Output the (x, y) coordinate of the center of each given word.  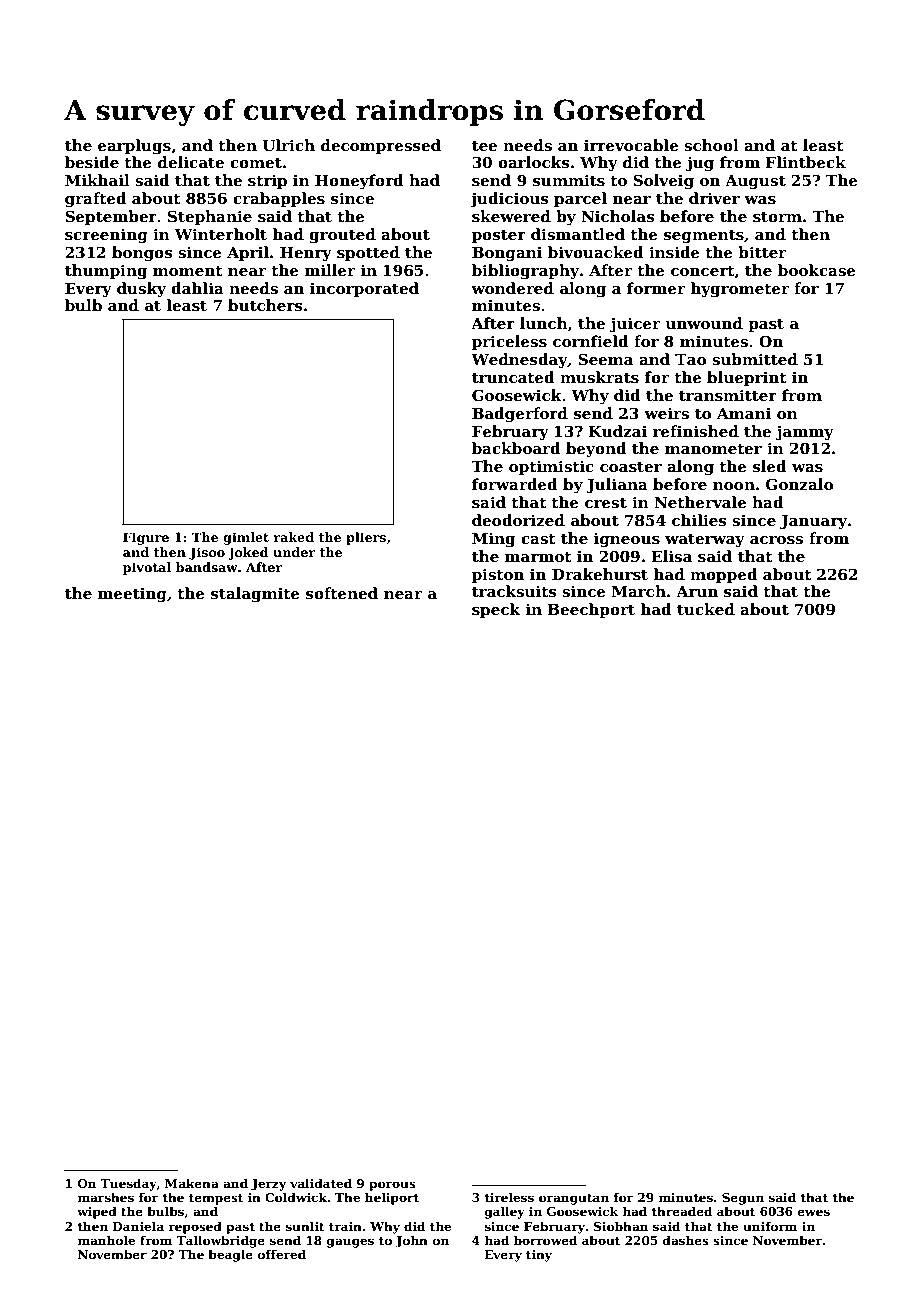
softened (342, 593)
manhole (106, 1240)
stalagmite (255, 595)
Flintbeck (806, 162)
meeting (132, 595)
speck (496, 610)
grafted (96, 200)
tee (484, 146)
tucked (706, 609)
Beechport (591, 610)
